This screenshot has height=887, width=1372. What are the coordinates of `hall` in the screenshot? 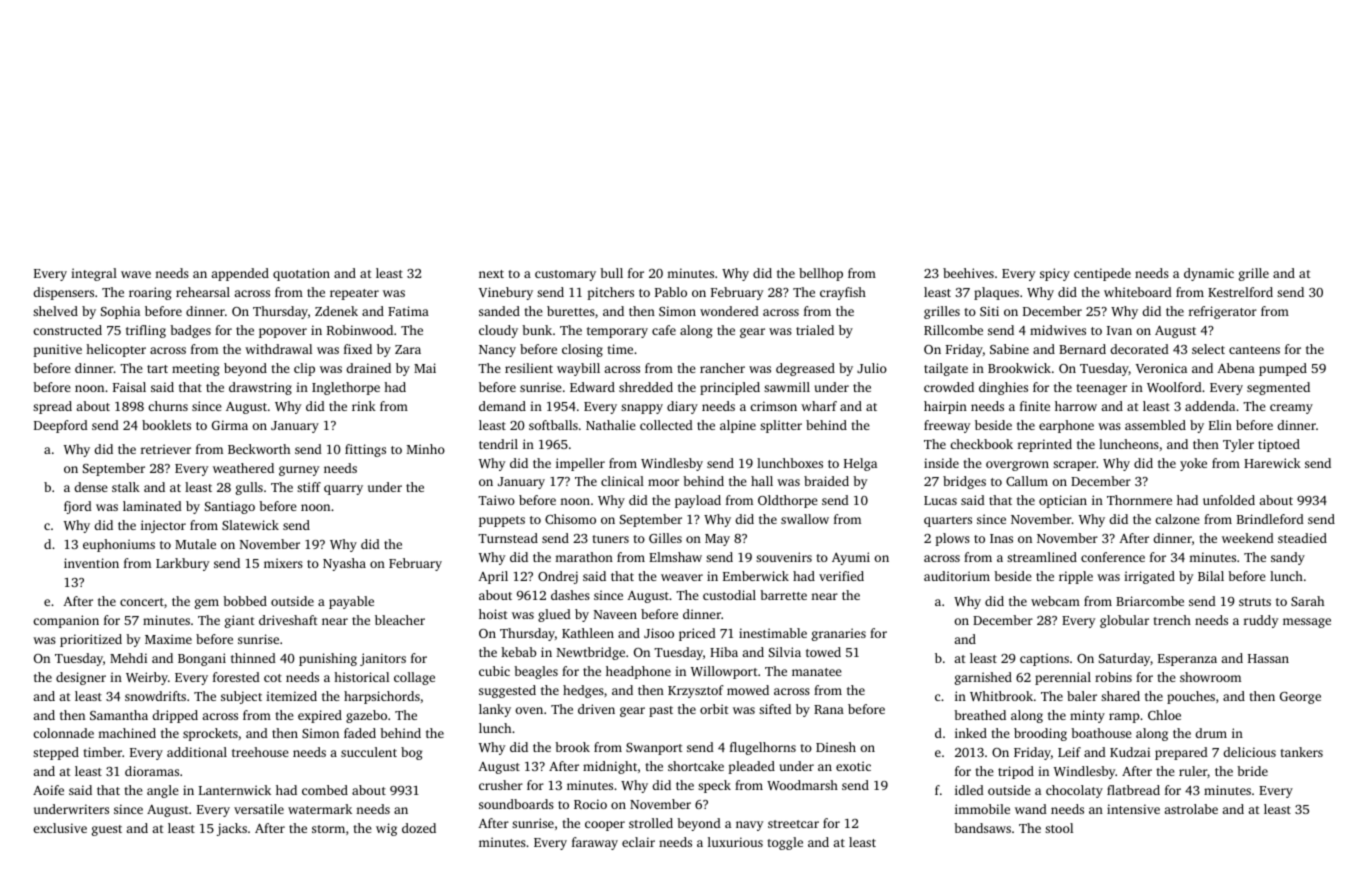 It's located at (762, 481).
